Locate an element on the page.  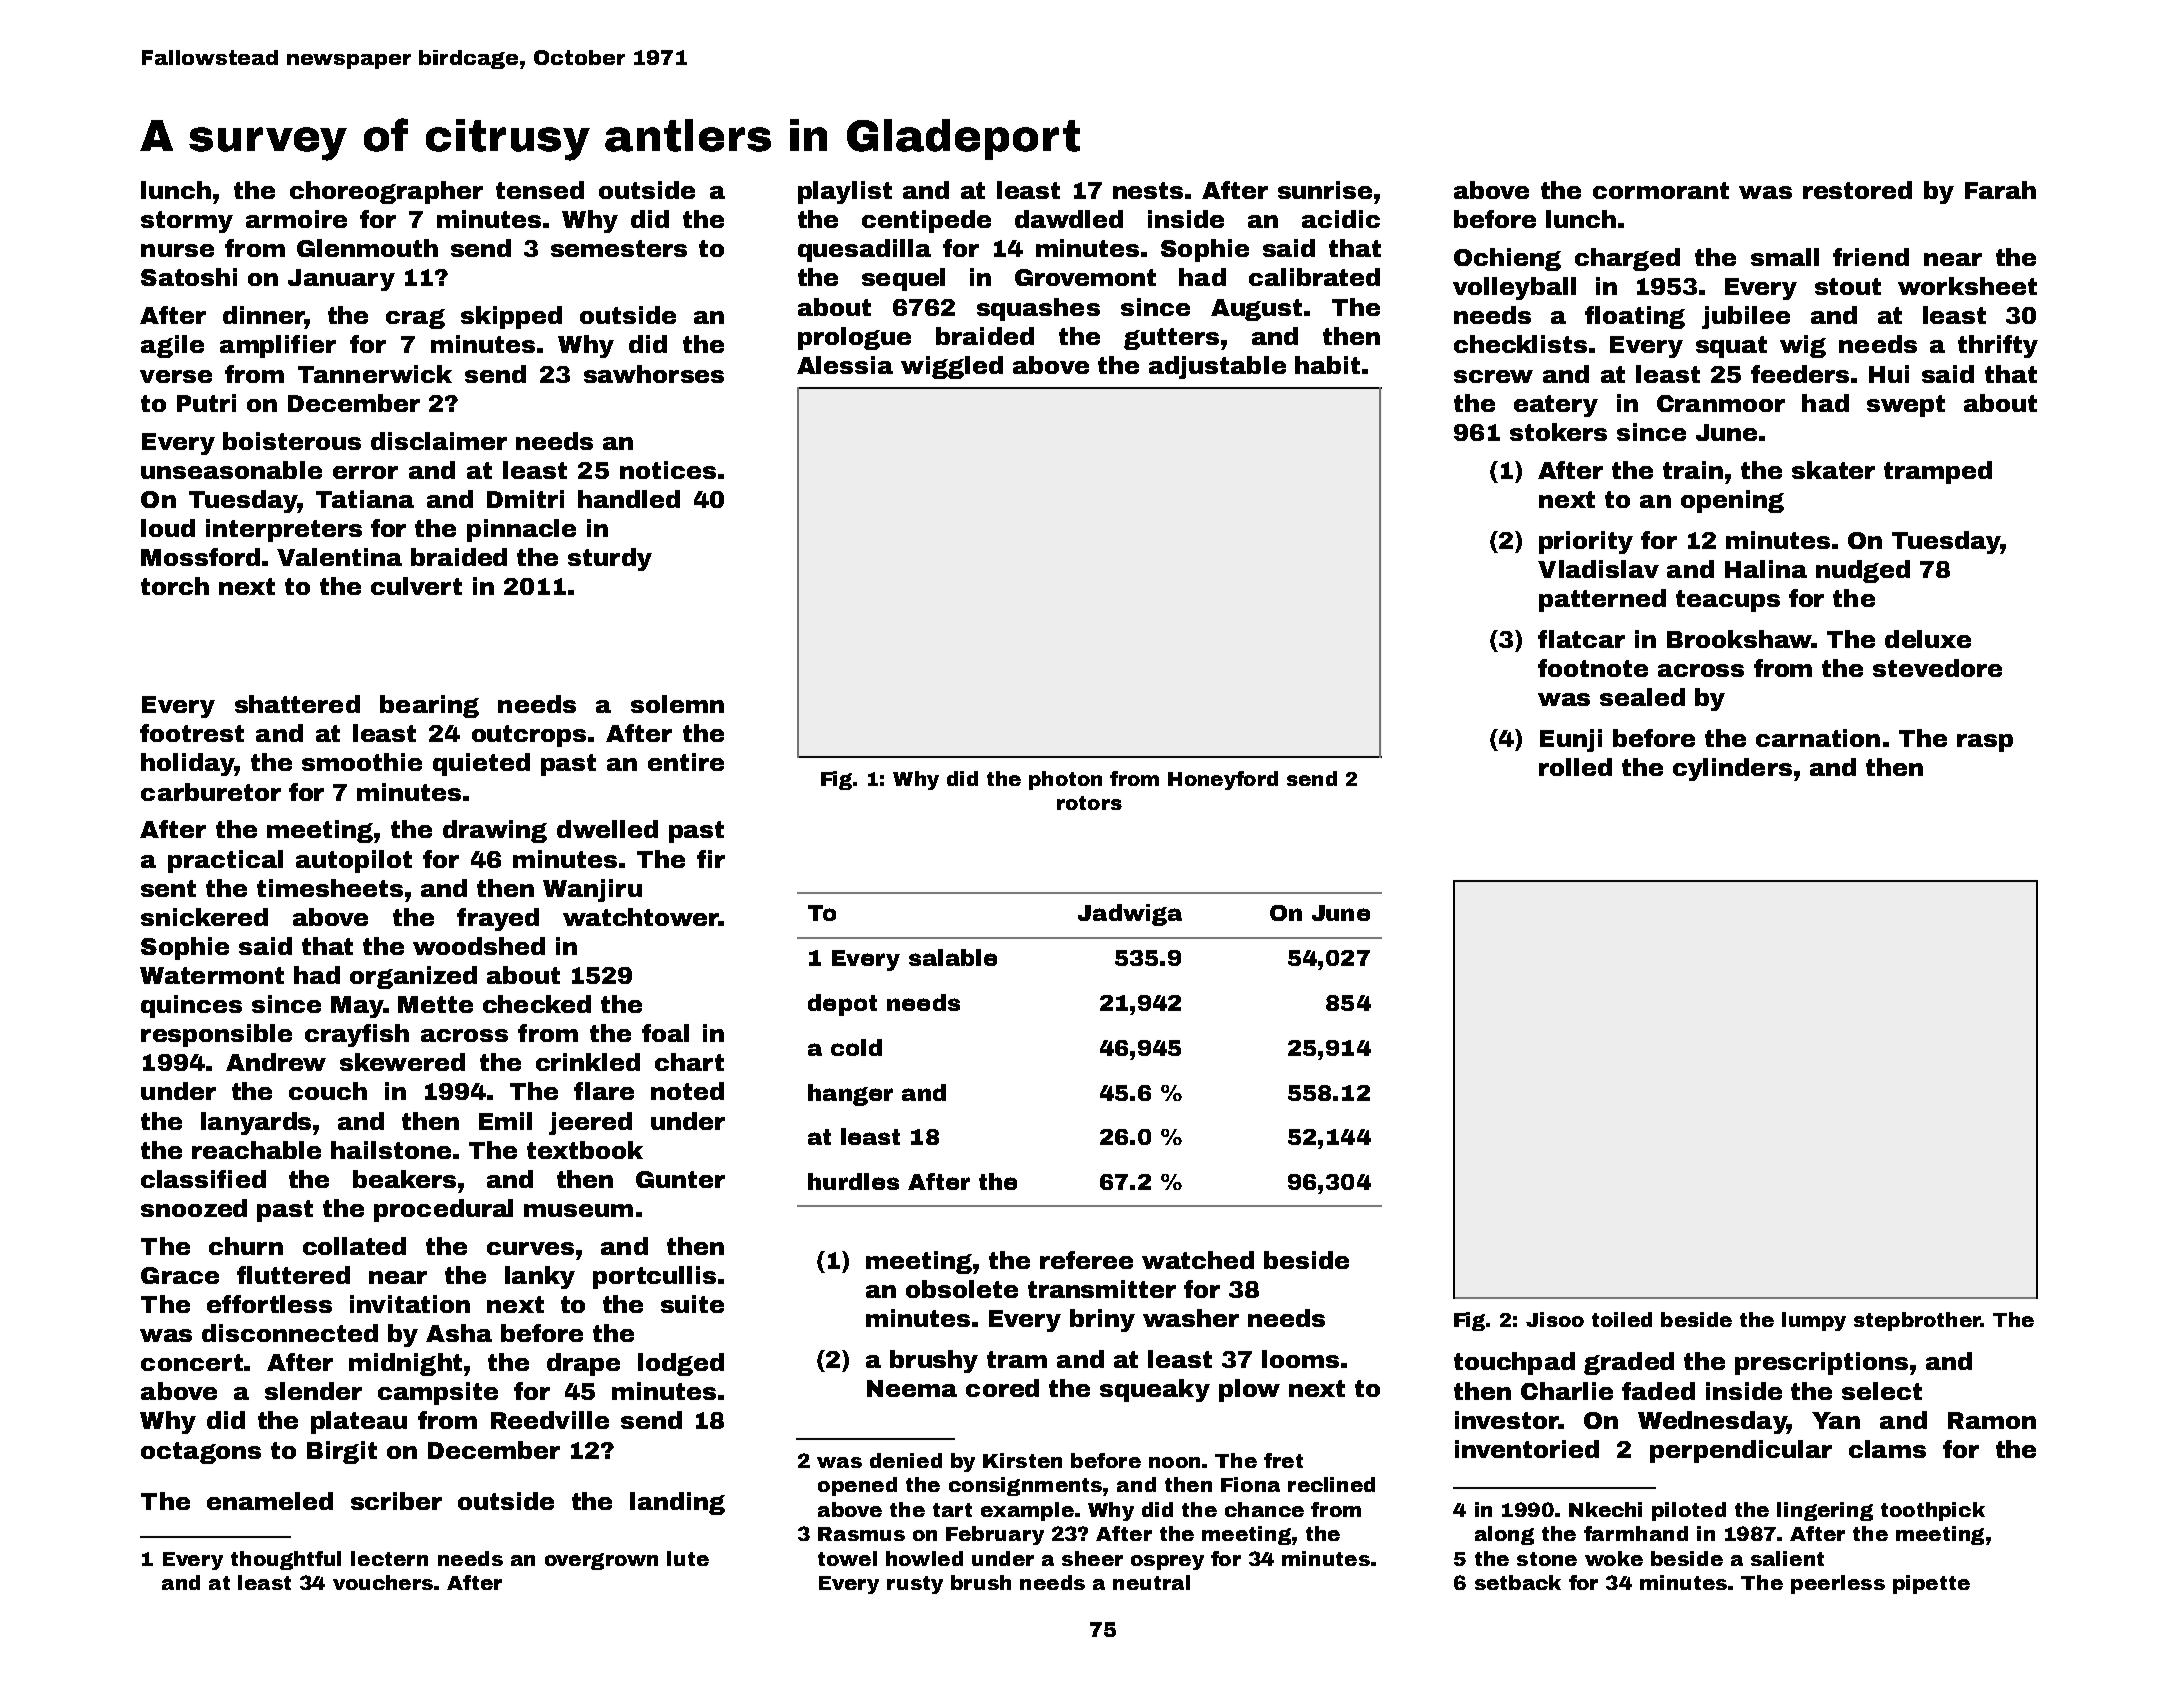
Farah is located at coordinates (2000, 190).
